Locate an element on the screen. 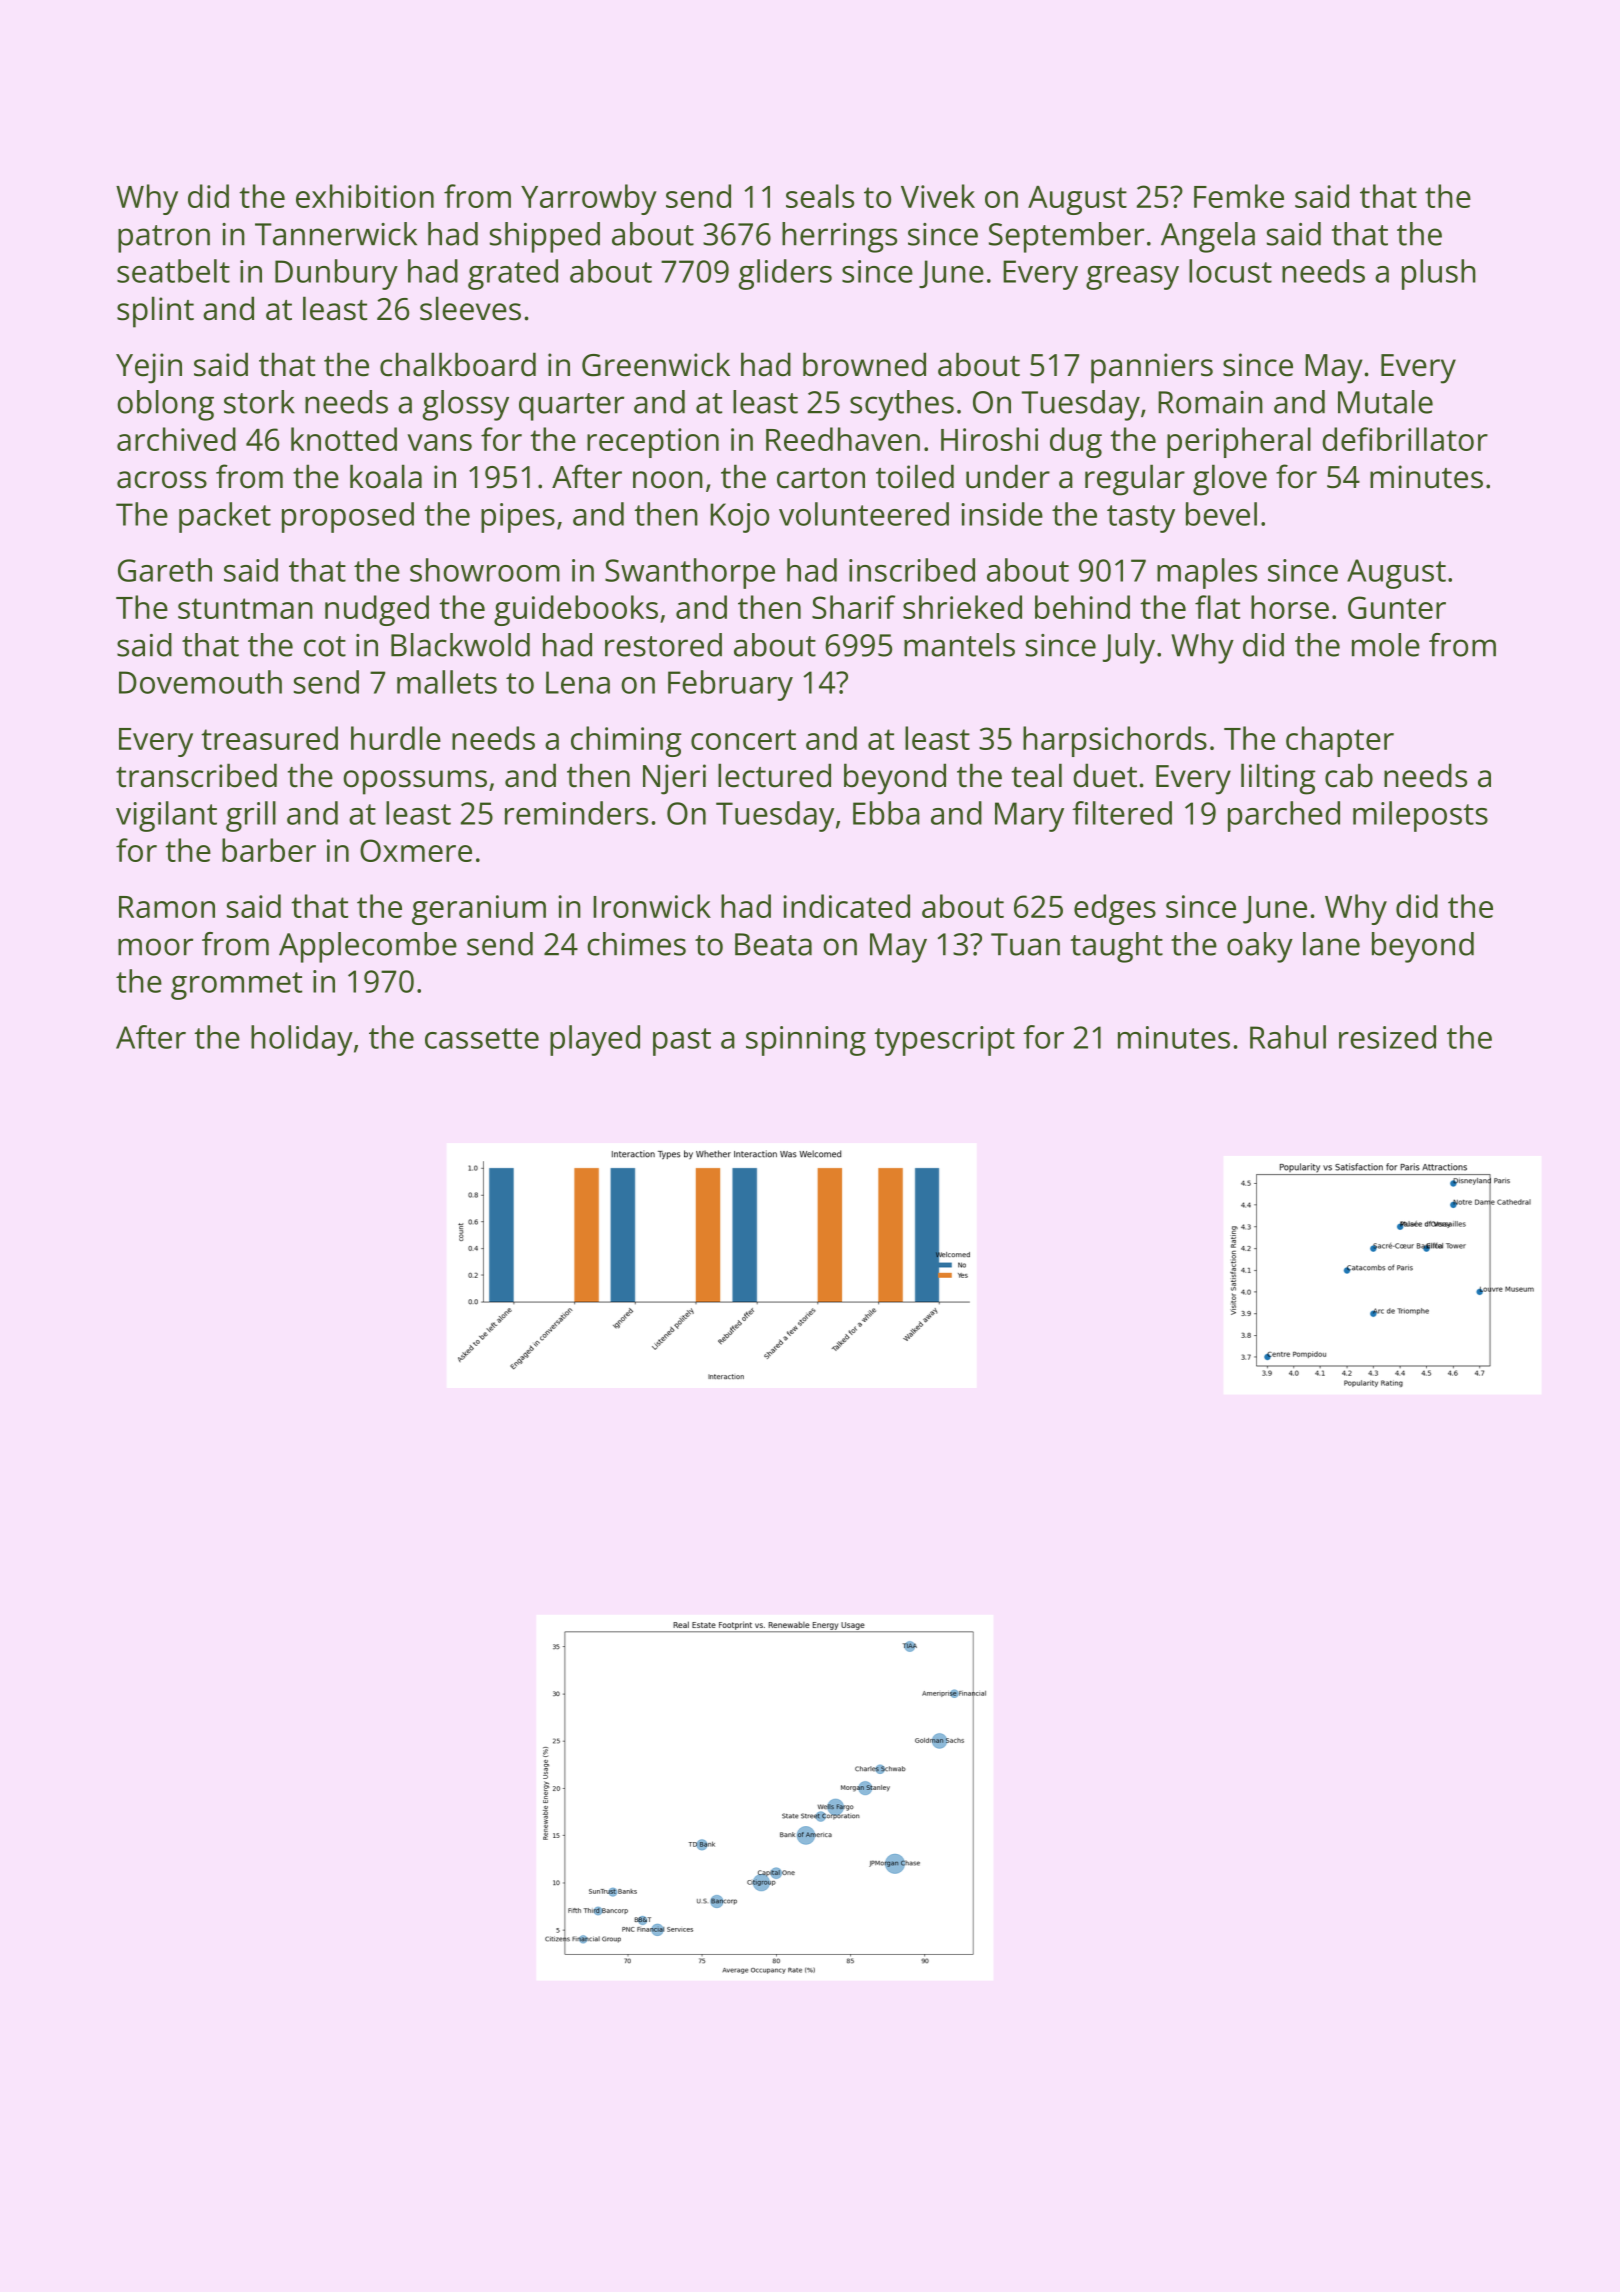  Rahul is located at coordinates (1288, 1037).
